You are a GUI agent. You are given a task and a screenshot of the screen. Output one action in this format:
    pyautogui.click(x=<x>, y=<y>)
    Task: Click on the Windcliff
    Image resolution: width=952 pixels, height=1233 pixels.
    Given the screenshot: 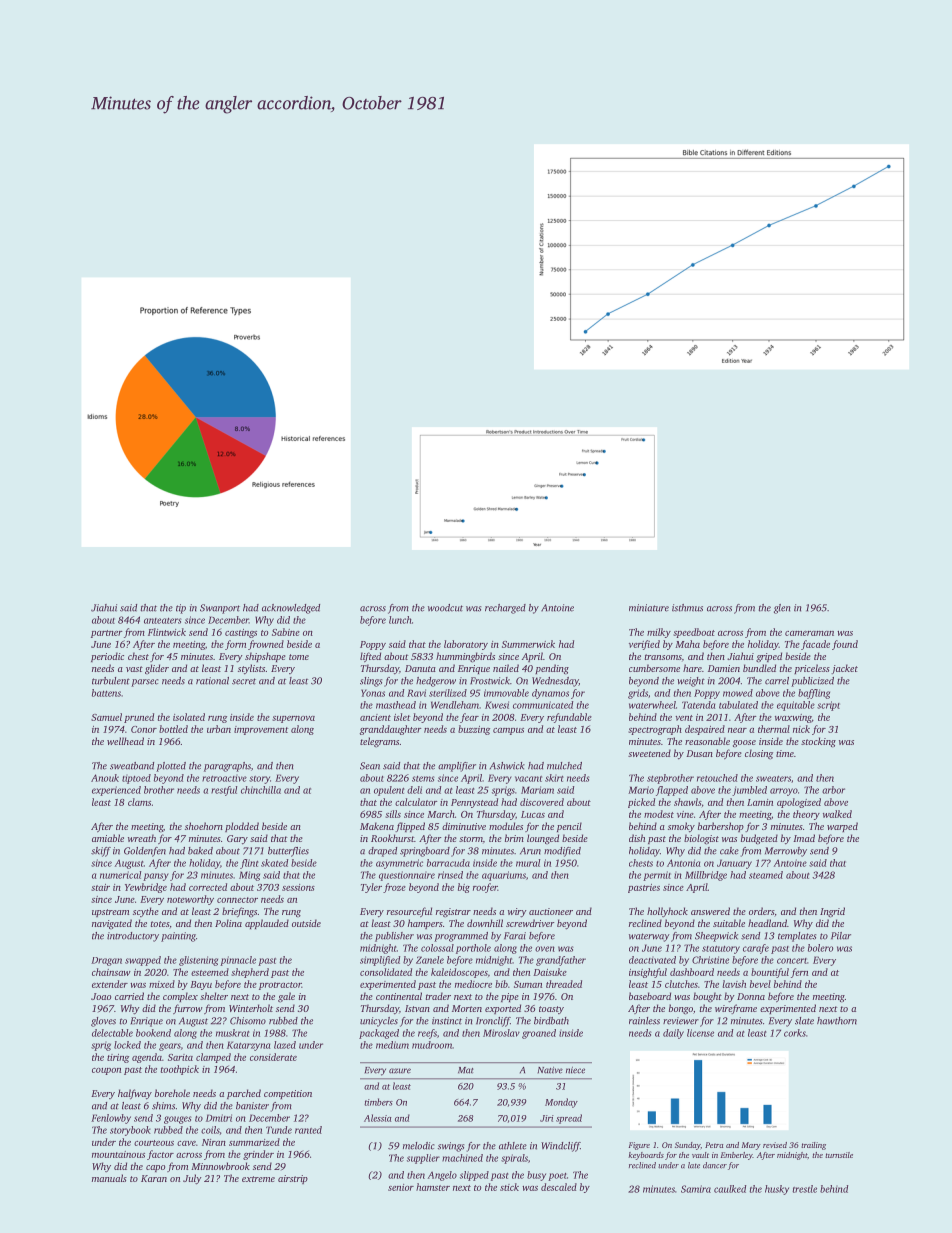 What is the action you would take?
    pyautogui.click(x=560, y=1147)
